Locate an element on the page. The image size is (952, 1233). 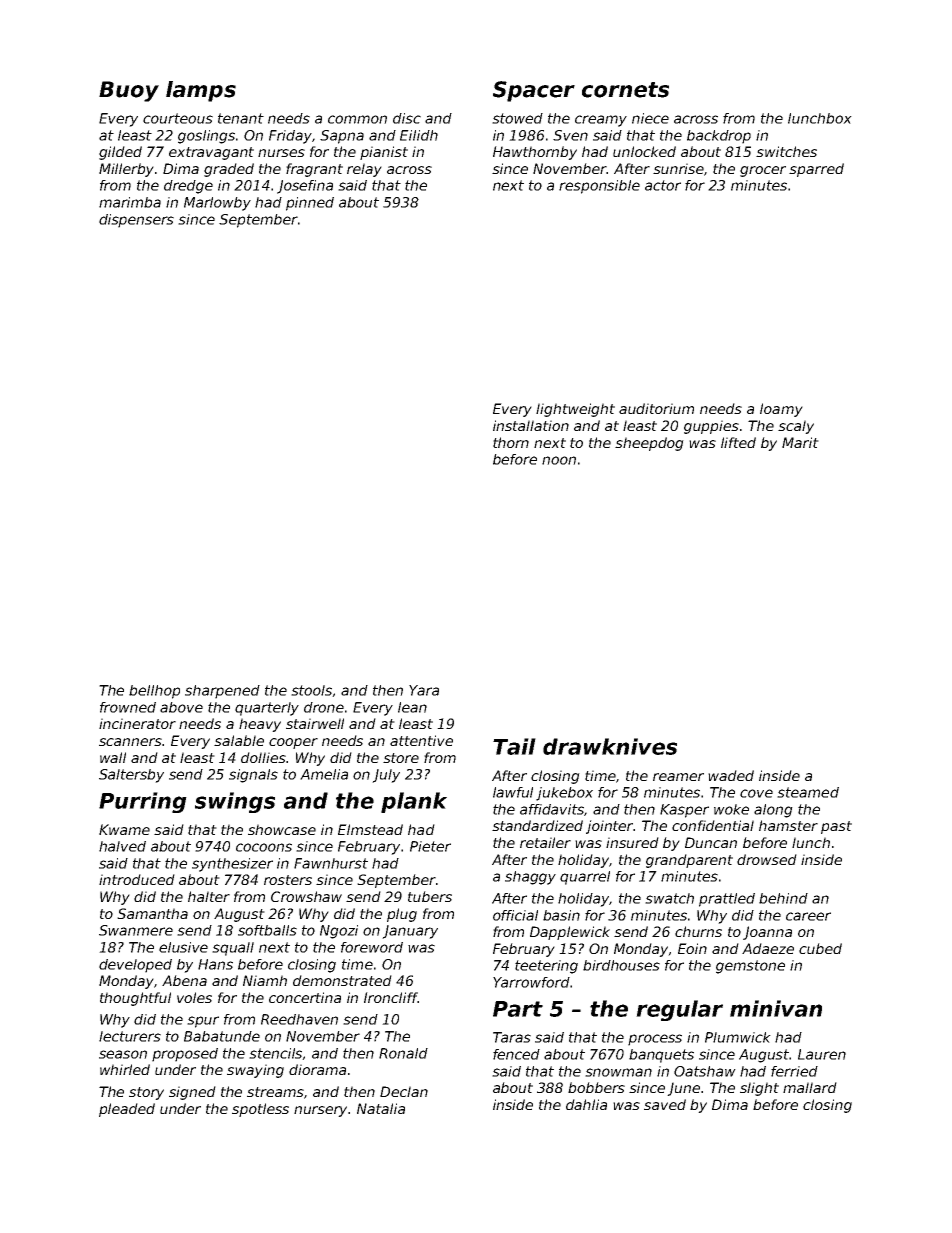
stowed is located at coordinates (517, 118).
